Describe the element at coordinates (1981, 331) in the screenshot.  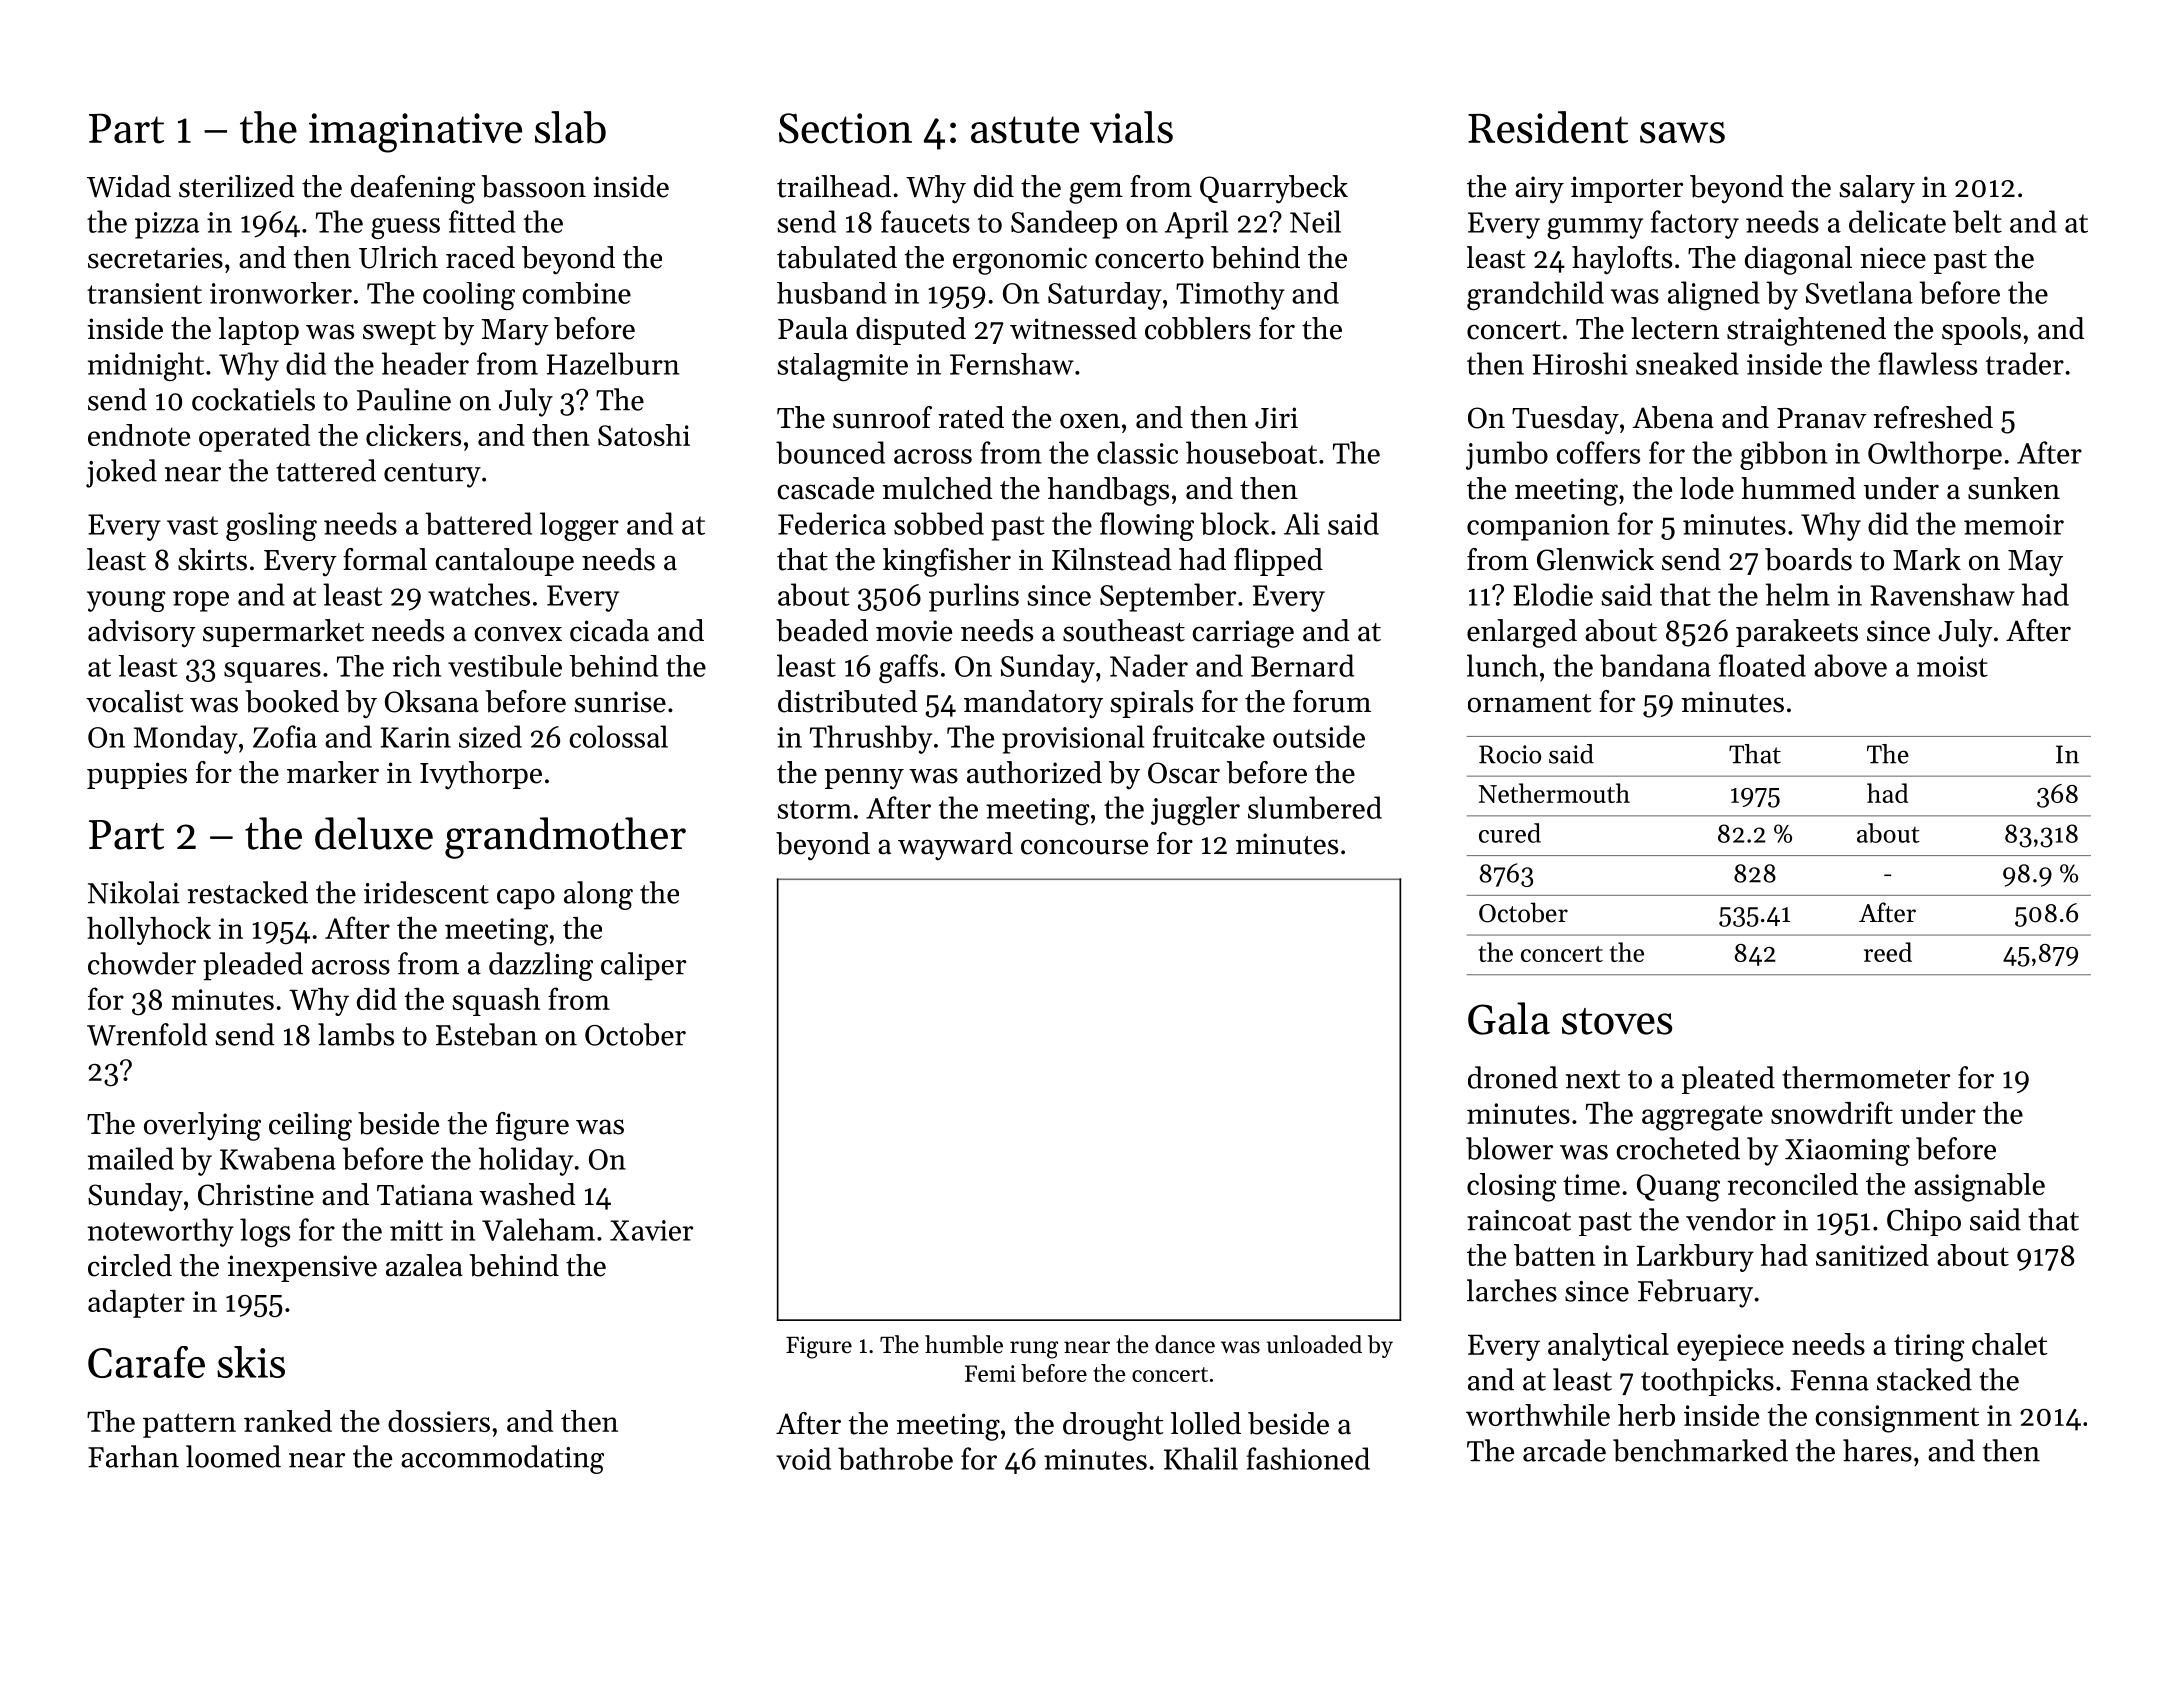
I see `spools` at that location.
